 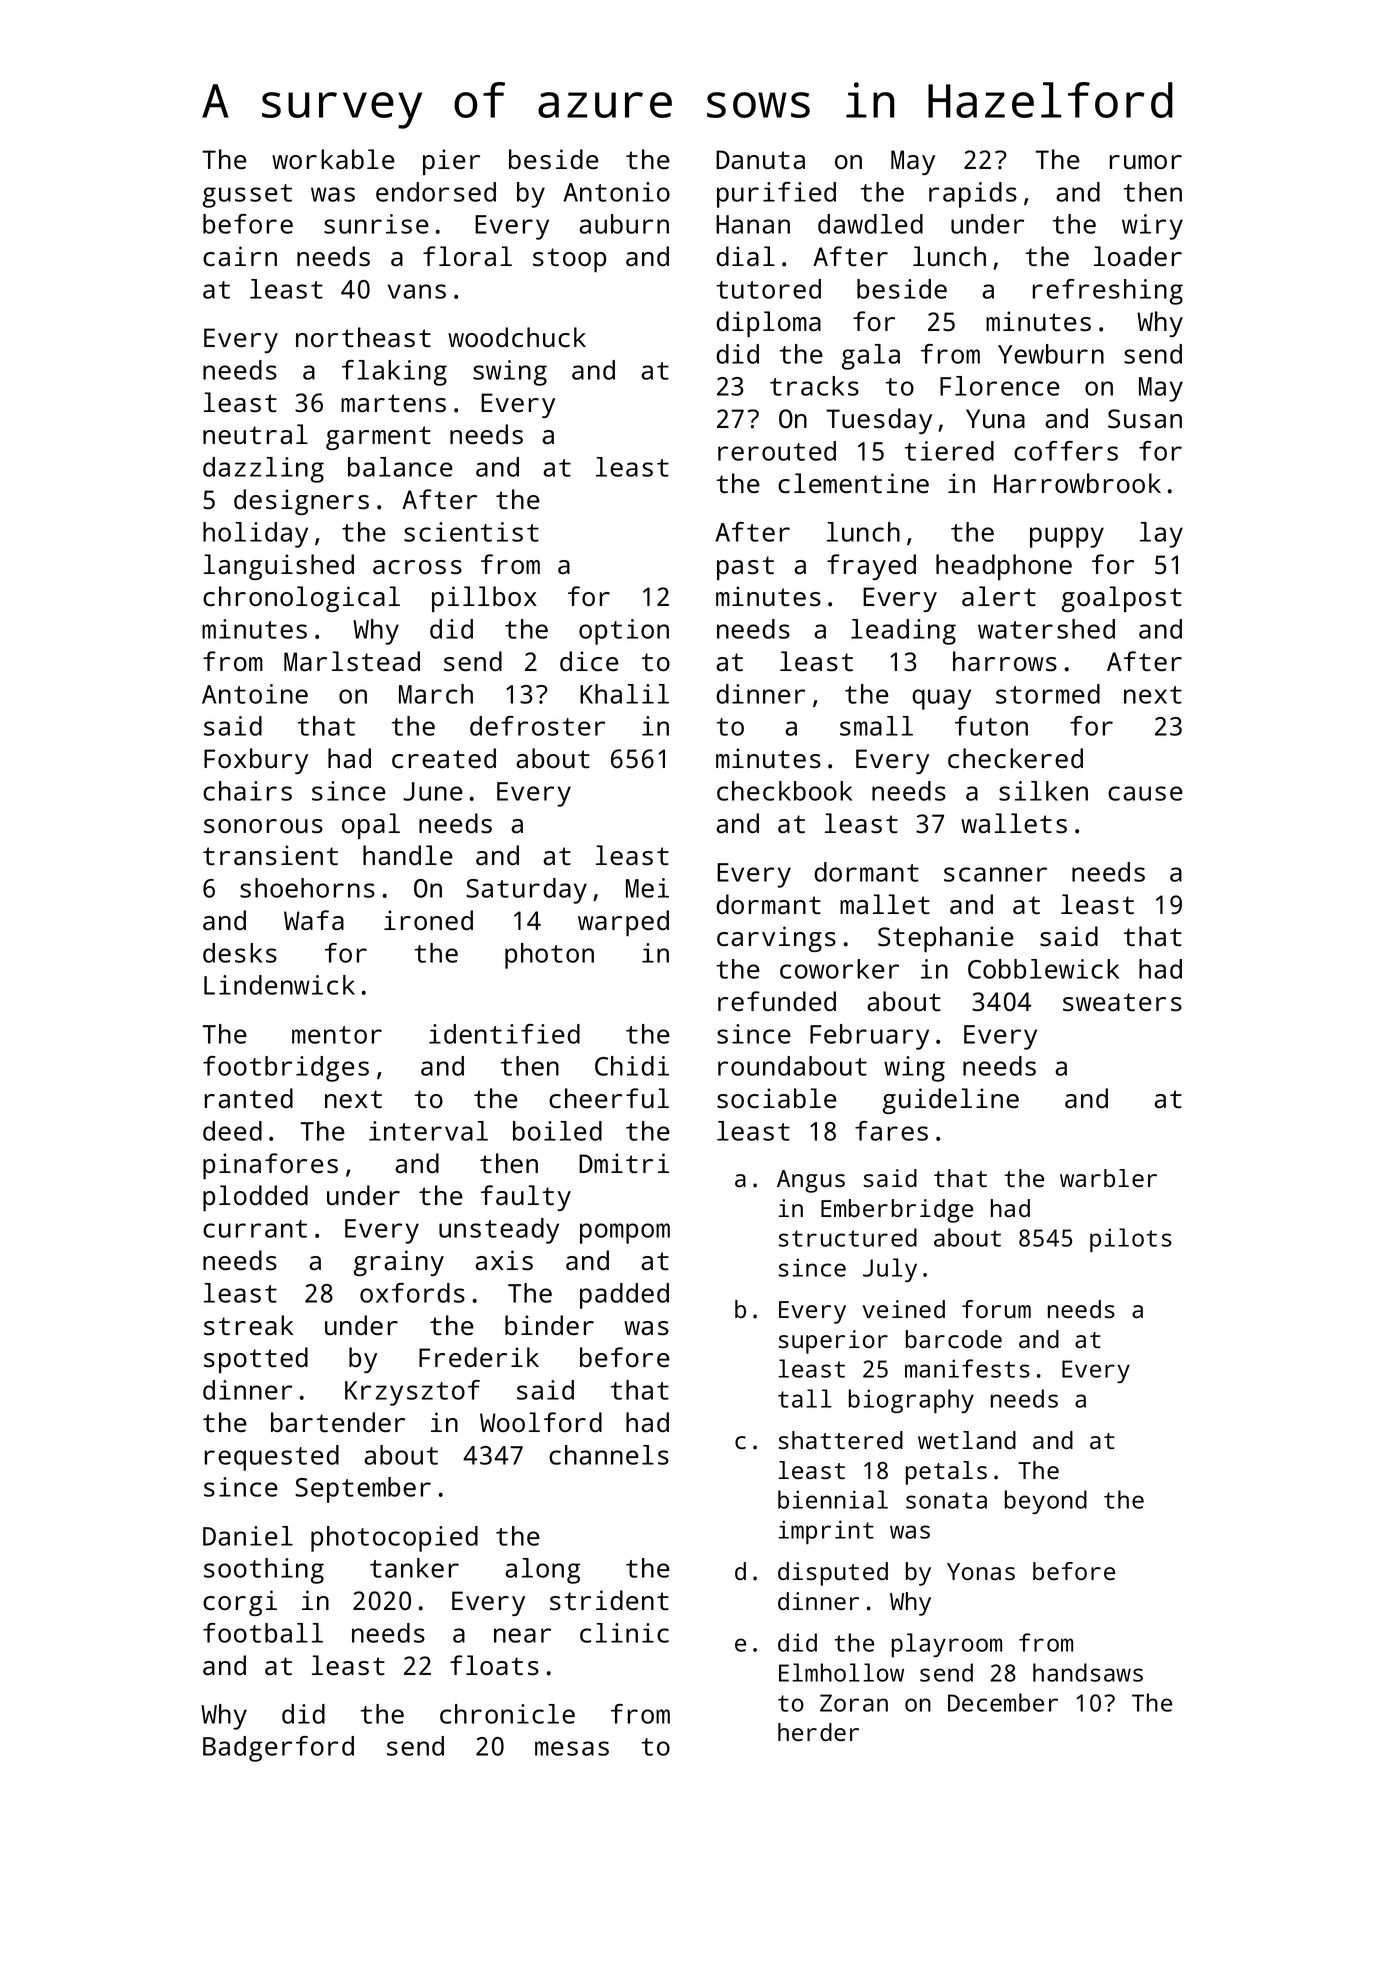 I want to click on Chidi, so click(x=632, y=1066).
